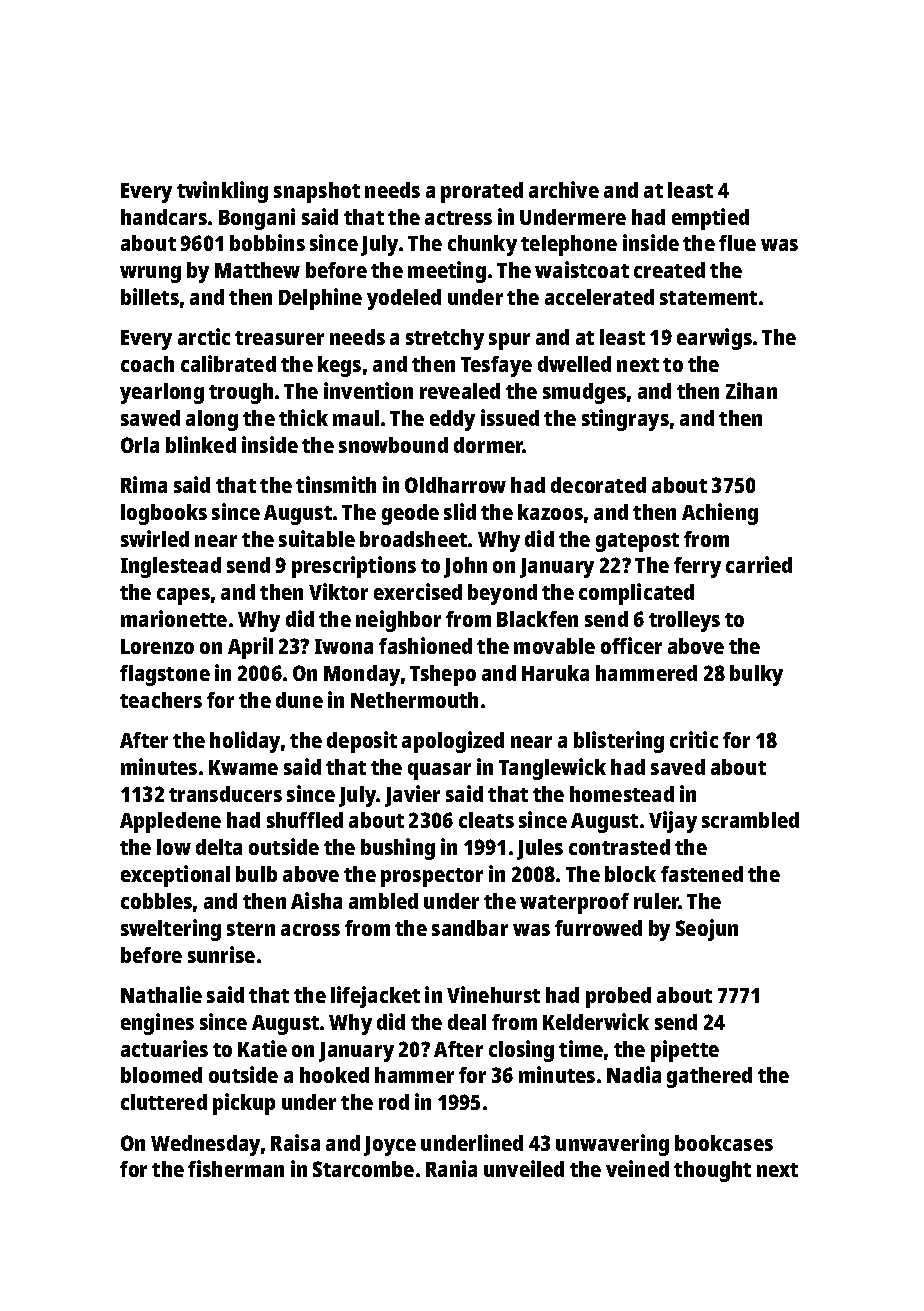 The height and width of the screenshot is (1311, 924). Describe the element at coordinates (150, 274) in the screenshot. I see `wrung` at that location.
